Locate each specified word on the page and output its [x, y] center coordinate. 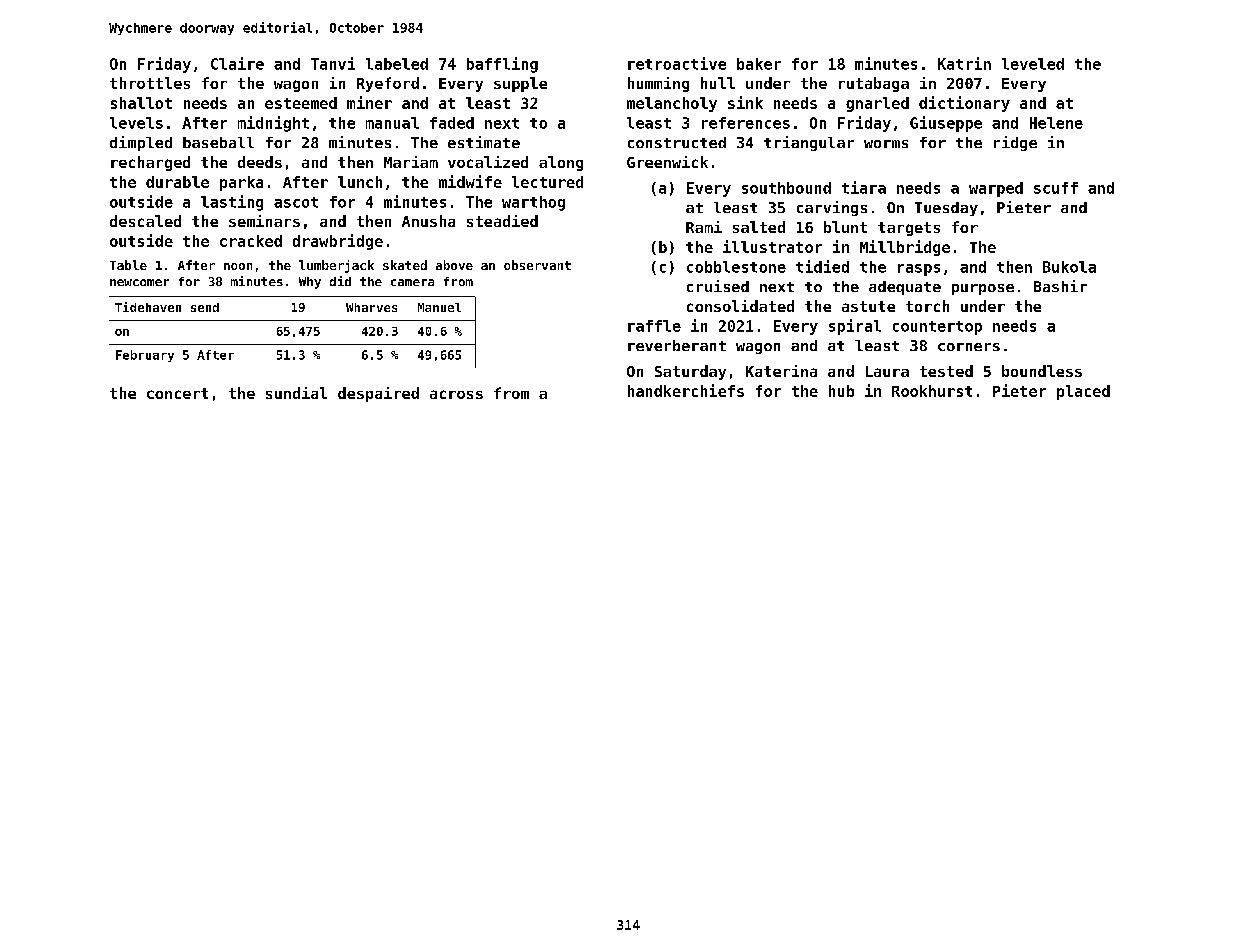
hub [841, 391]
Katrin [964, 63]
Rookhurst [932, 391]
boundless [1042, 371]
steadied [502, 221]
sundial [296, 393]
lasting [232, 203]
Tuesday [946, 209]
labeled [397, 64]
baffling [502, 65]
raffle [654, 326]
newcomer [139, 282]
